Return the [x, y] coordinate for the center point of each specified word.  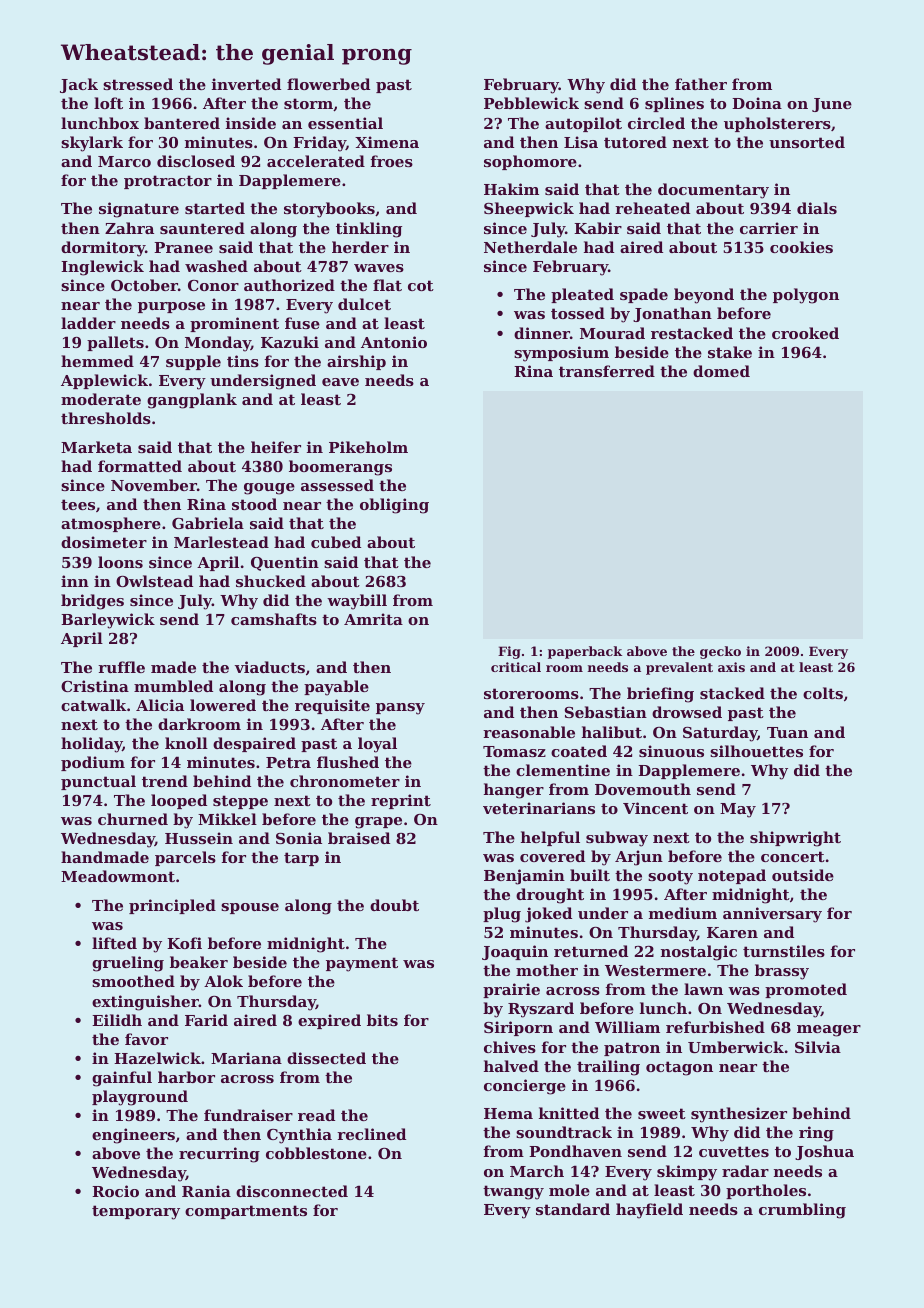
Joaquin [515, 952]
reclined [371, 1134]
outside [803, 875]
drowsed [687, 712]
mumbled [173, 686]
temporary [136, 1212]
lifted [114, 943]
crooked [805, 333]
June [832, 105]
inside [251, 123]
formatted [140, 466]
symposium [561, 354]
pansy [400, 709]
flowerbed [328, 84]
